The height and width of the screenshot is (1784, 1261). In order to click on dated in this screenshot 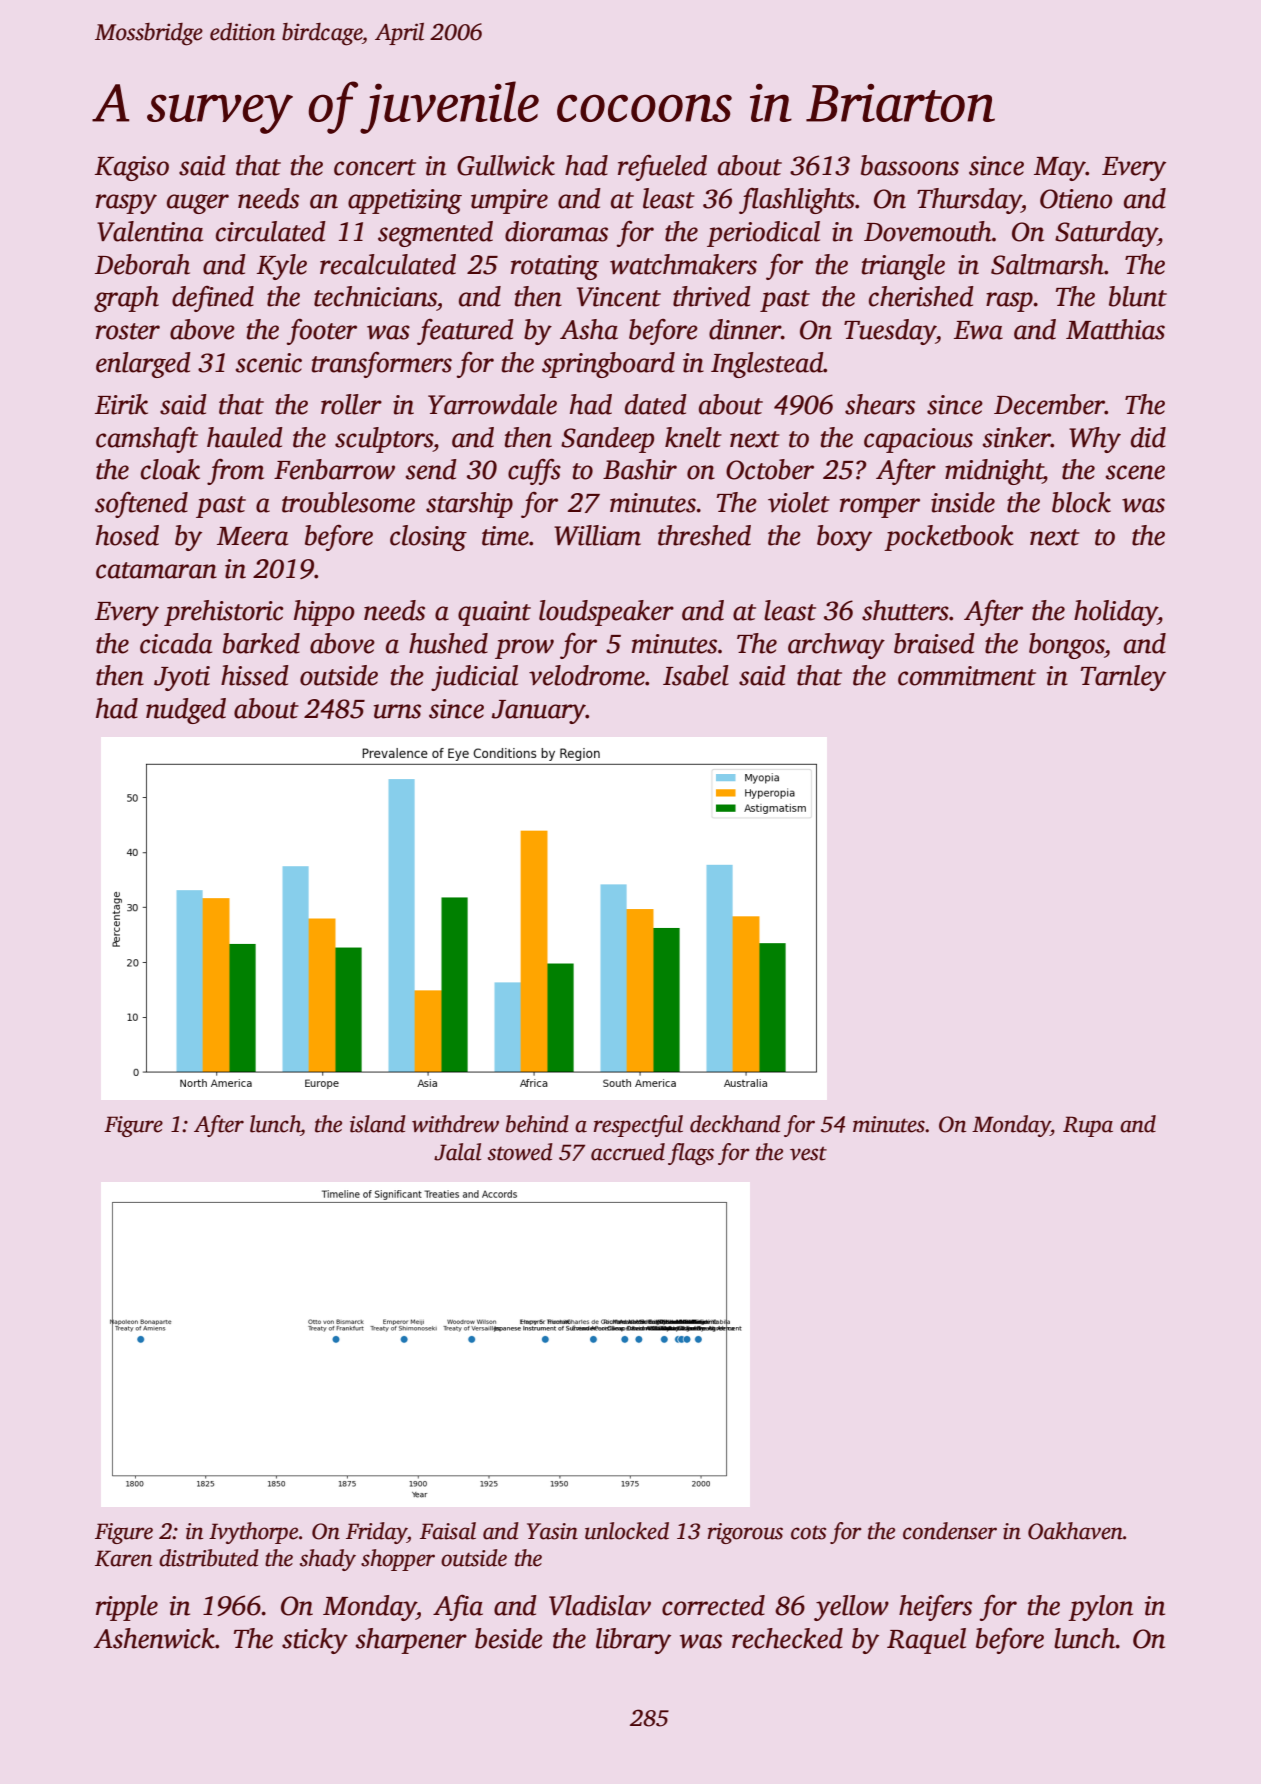, I will do `click(656, 404)`.
